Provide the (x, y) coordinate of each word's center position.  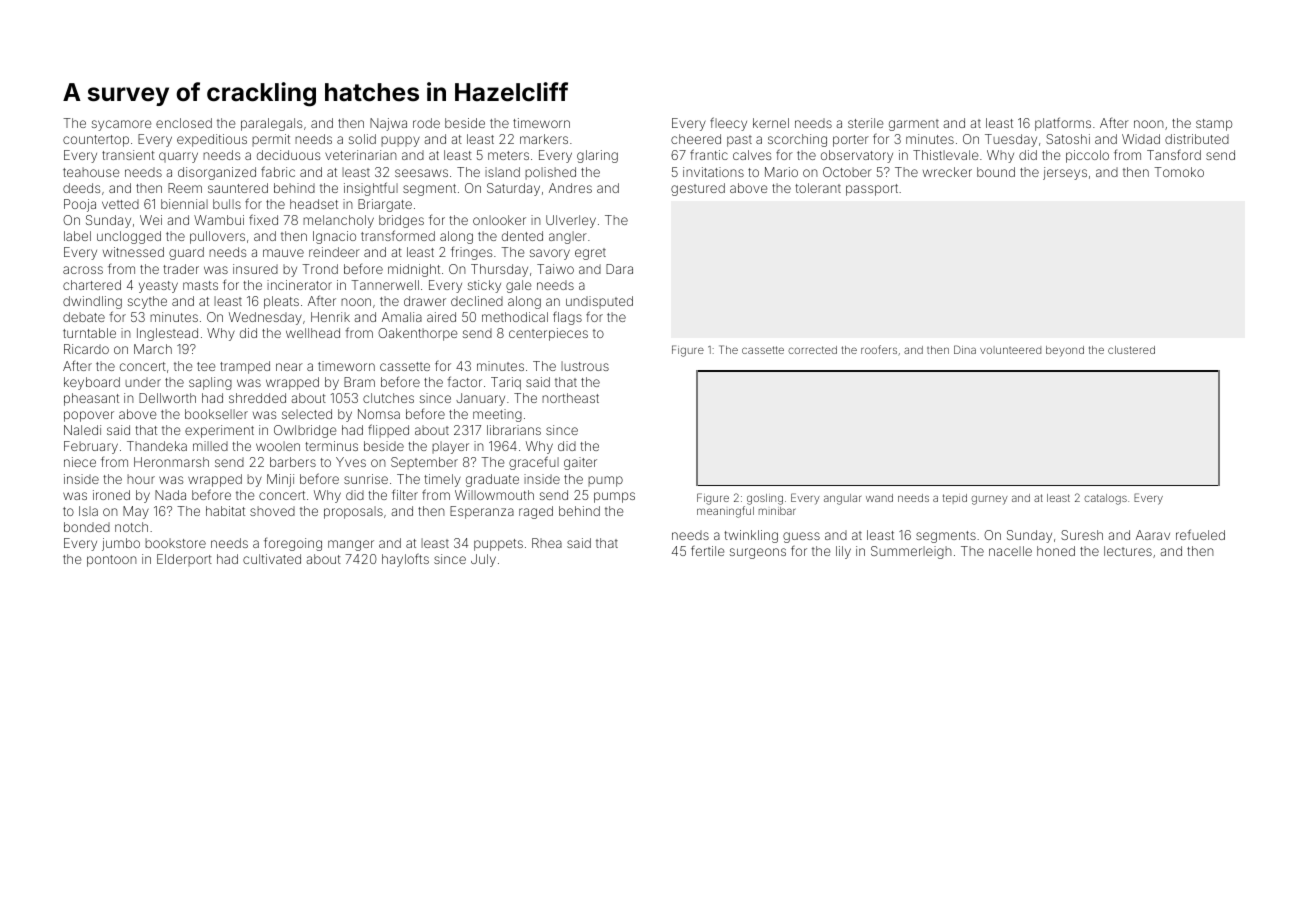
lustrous (585, 366)
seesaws (421, 173)
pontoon (112, 561)
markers (544, 139)
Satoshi (1068, 139)
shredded (257, 398)
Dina (965, 349)
